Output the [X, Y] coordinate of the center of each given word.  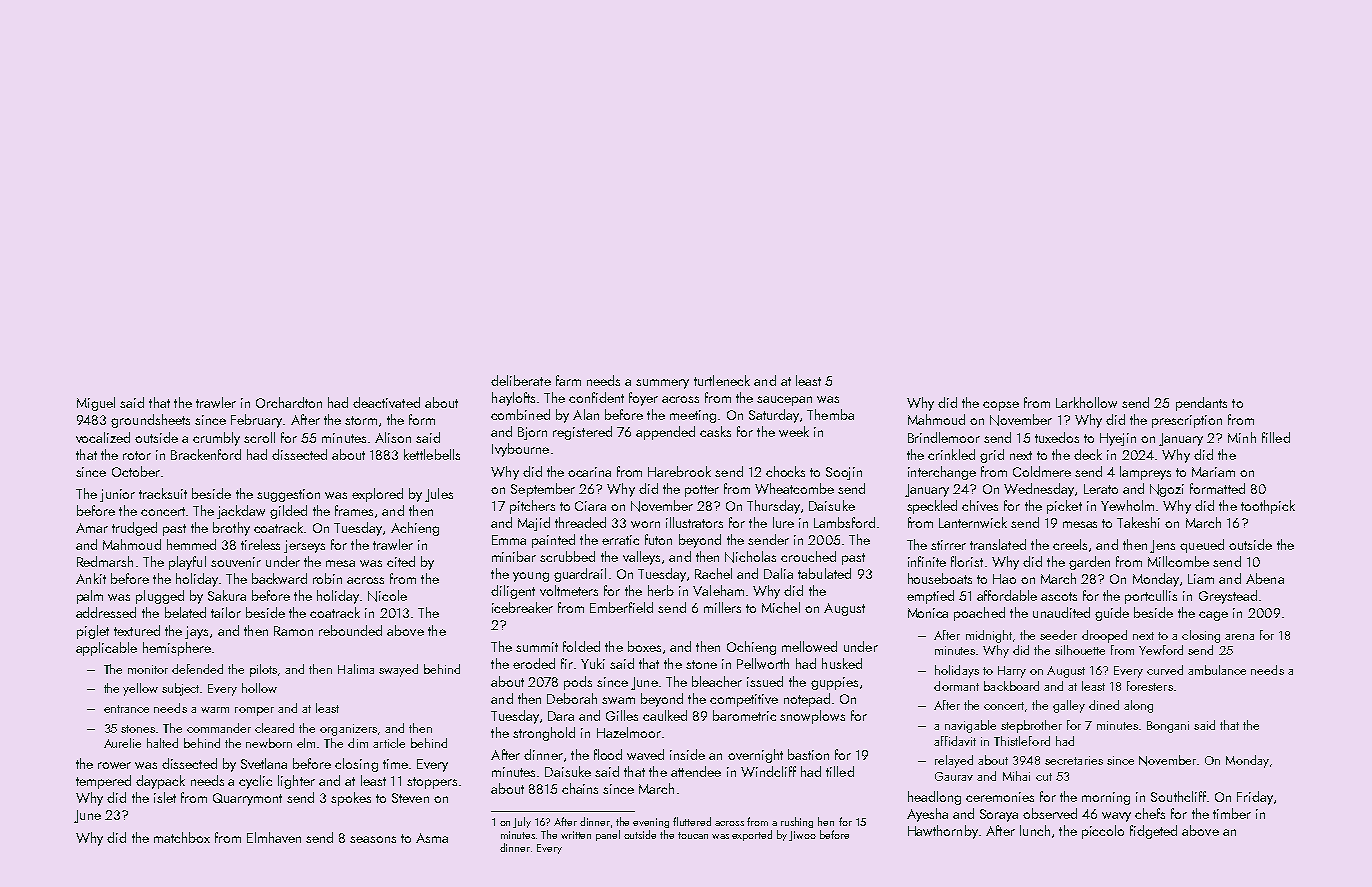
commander [219, 728]
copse [1001, 406]
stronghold [544, 734]
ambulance [1217, 670]
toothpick [1268, 507]
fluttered [692, 821]
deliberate [521, 380]
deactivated [386, 402]
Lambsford [844, 522]
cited [401, 561]
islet [165, 797]
